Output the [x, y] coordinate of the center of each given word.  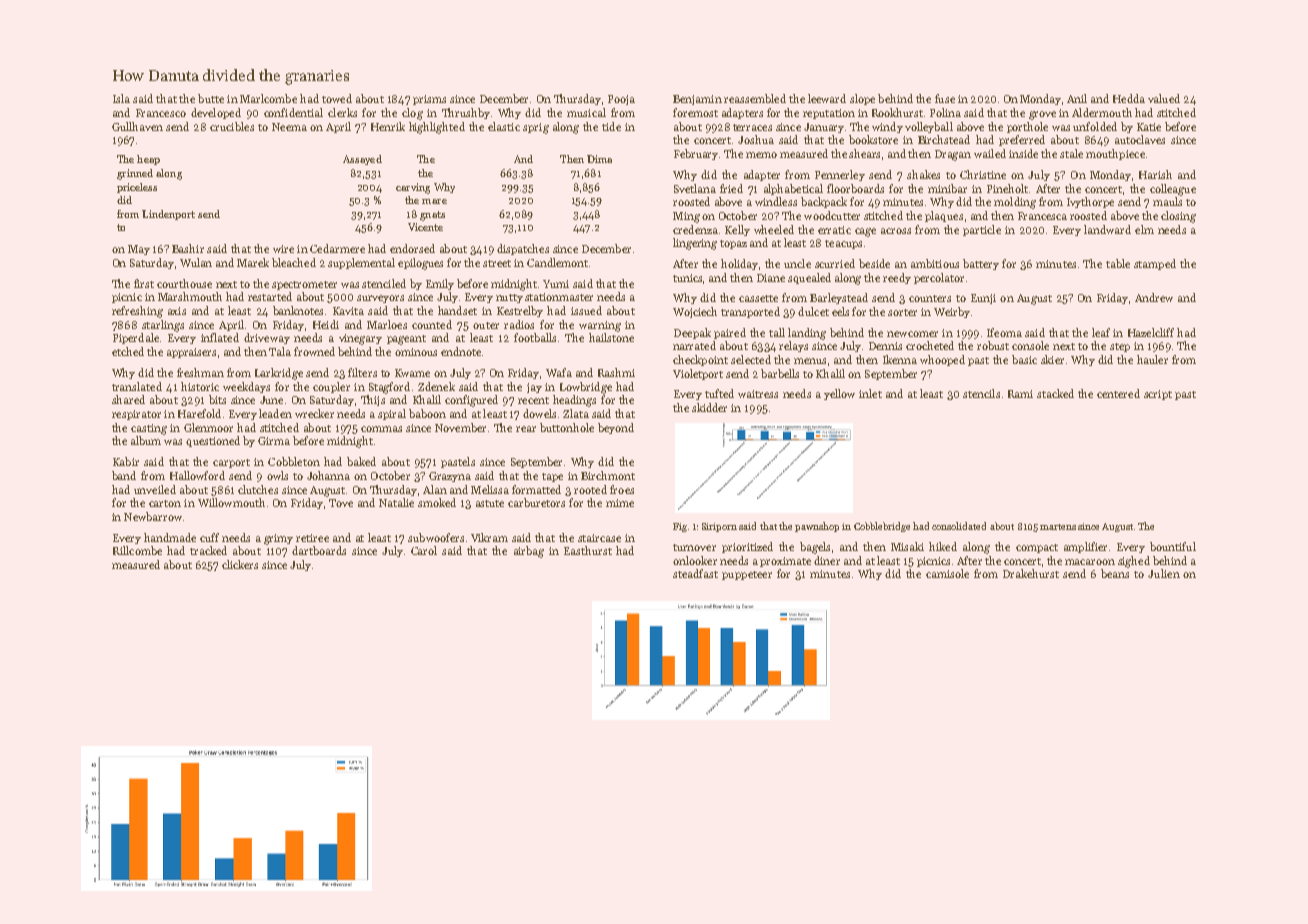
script [1158, 395]
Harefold [199, 413]
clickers [240, 564]
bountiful [1173, 546]
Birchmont [608, 475]
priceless [137, 188]
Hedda [1129, 98]
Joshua [756, 139]
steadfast [695, 573]
